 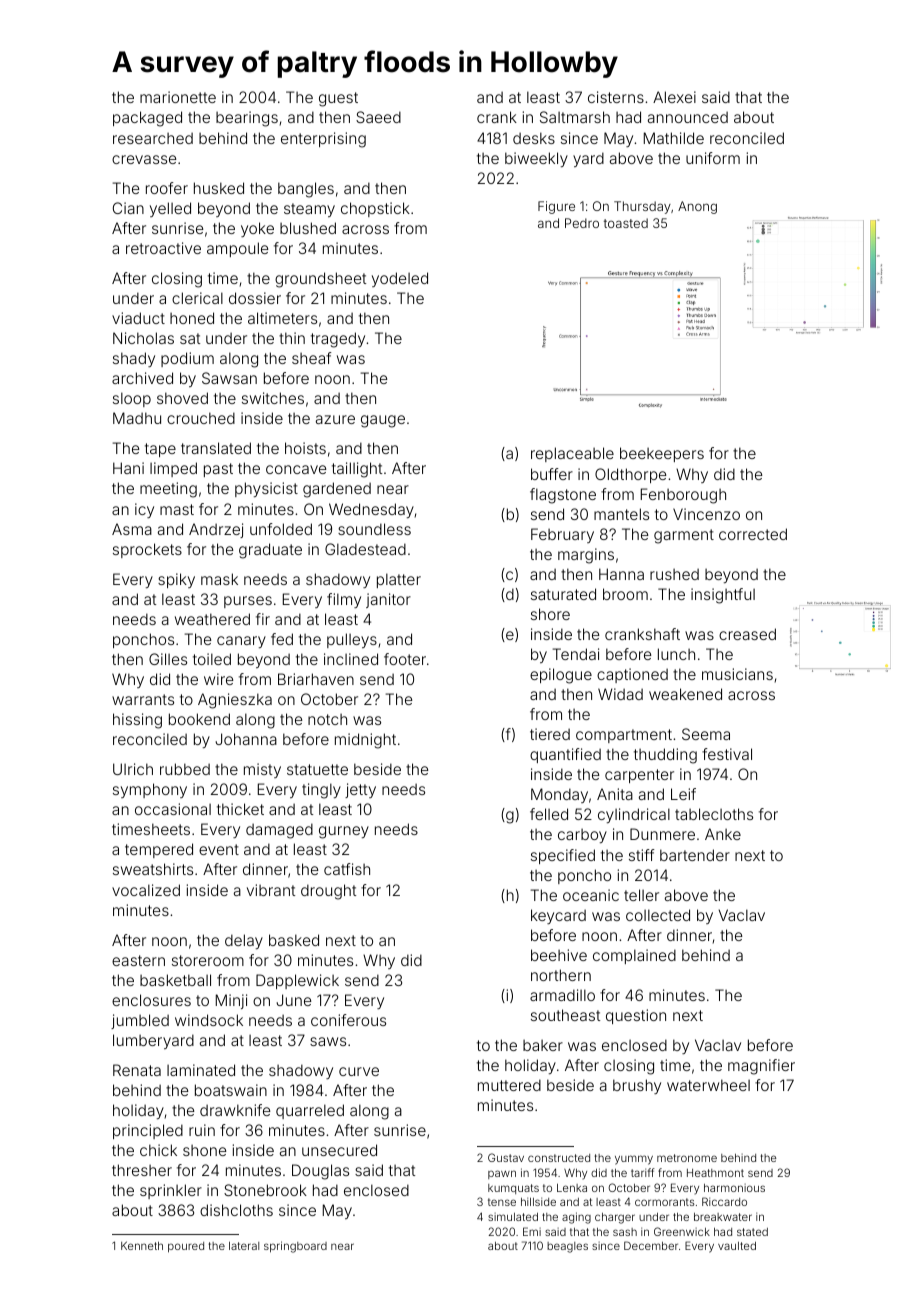 I want to click on bearings, so click(x=247, y=119).
